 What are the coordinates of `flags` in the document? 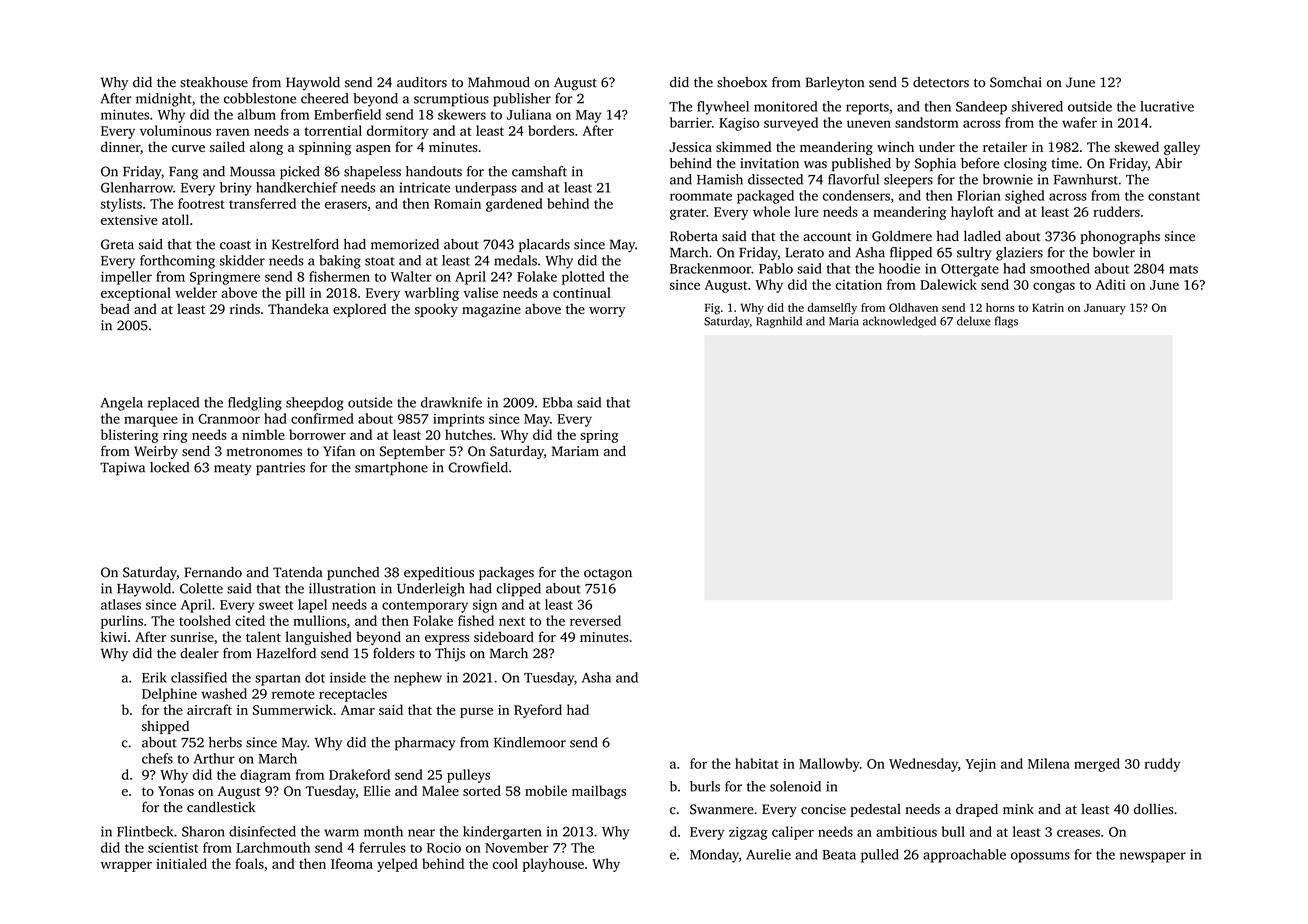 It's located at (1006, 322).
